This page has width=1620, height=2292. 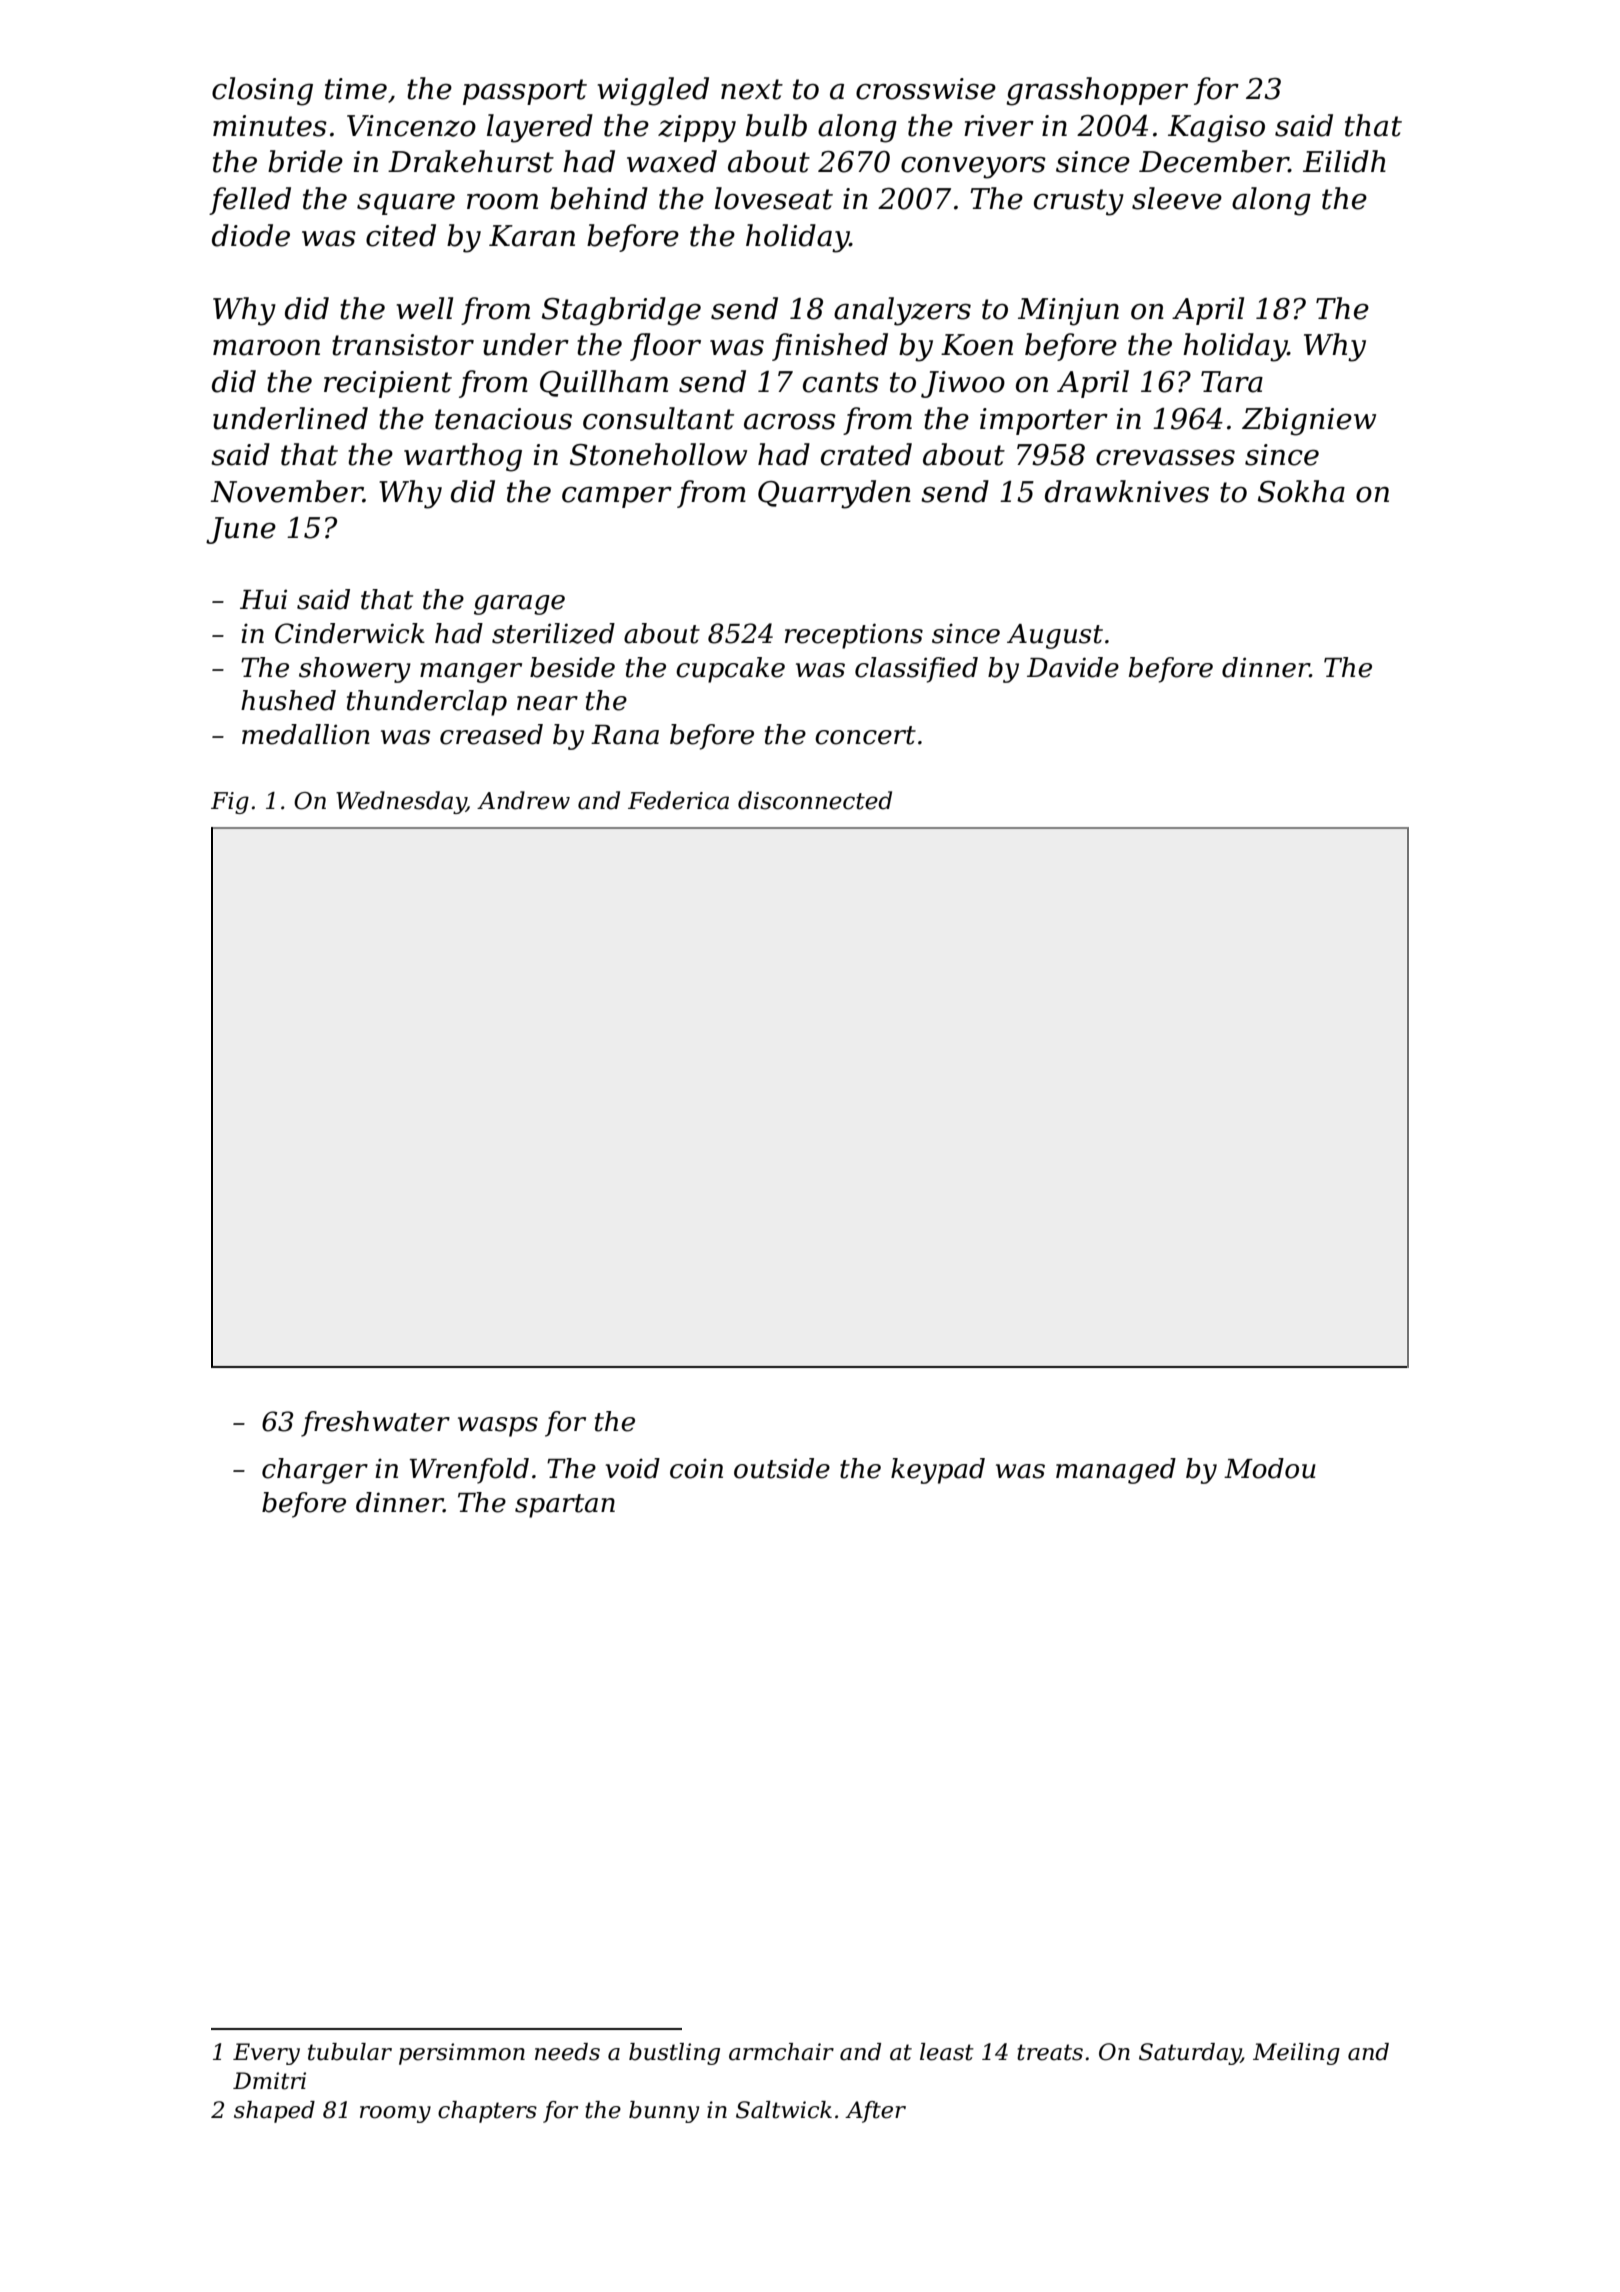 I want to click on disconnected, so click(x=815, y=800).
